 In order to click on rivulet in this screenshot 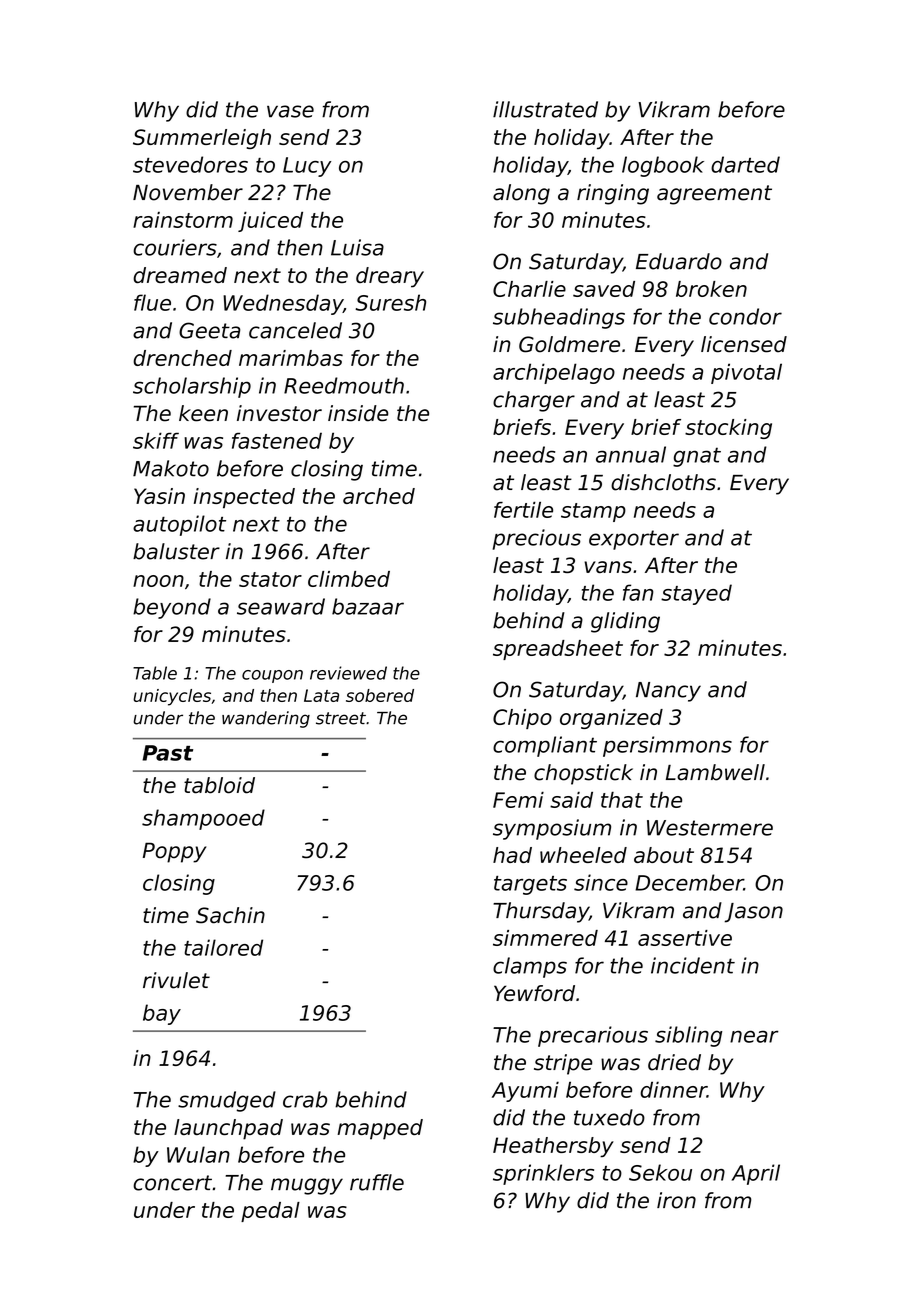, I will do `click(176, 980)`.
